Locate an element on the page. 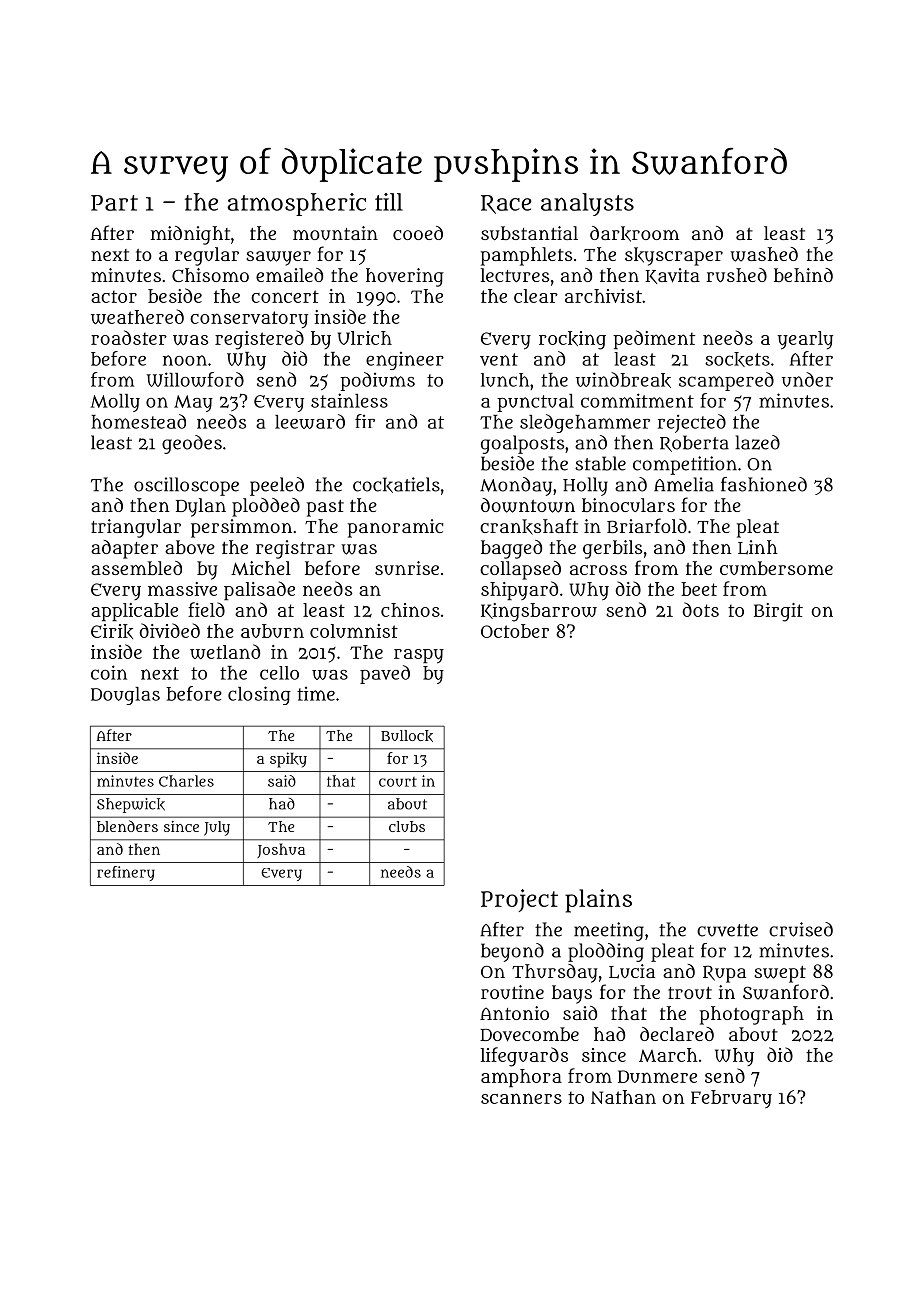 The image size is (924, 1314). cruised is located at coordinates (801, 929).
